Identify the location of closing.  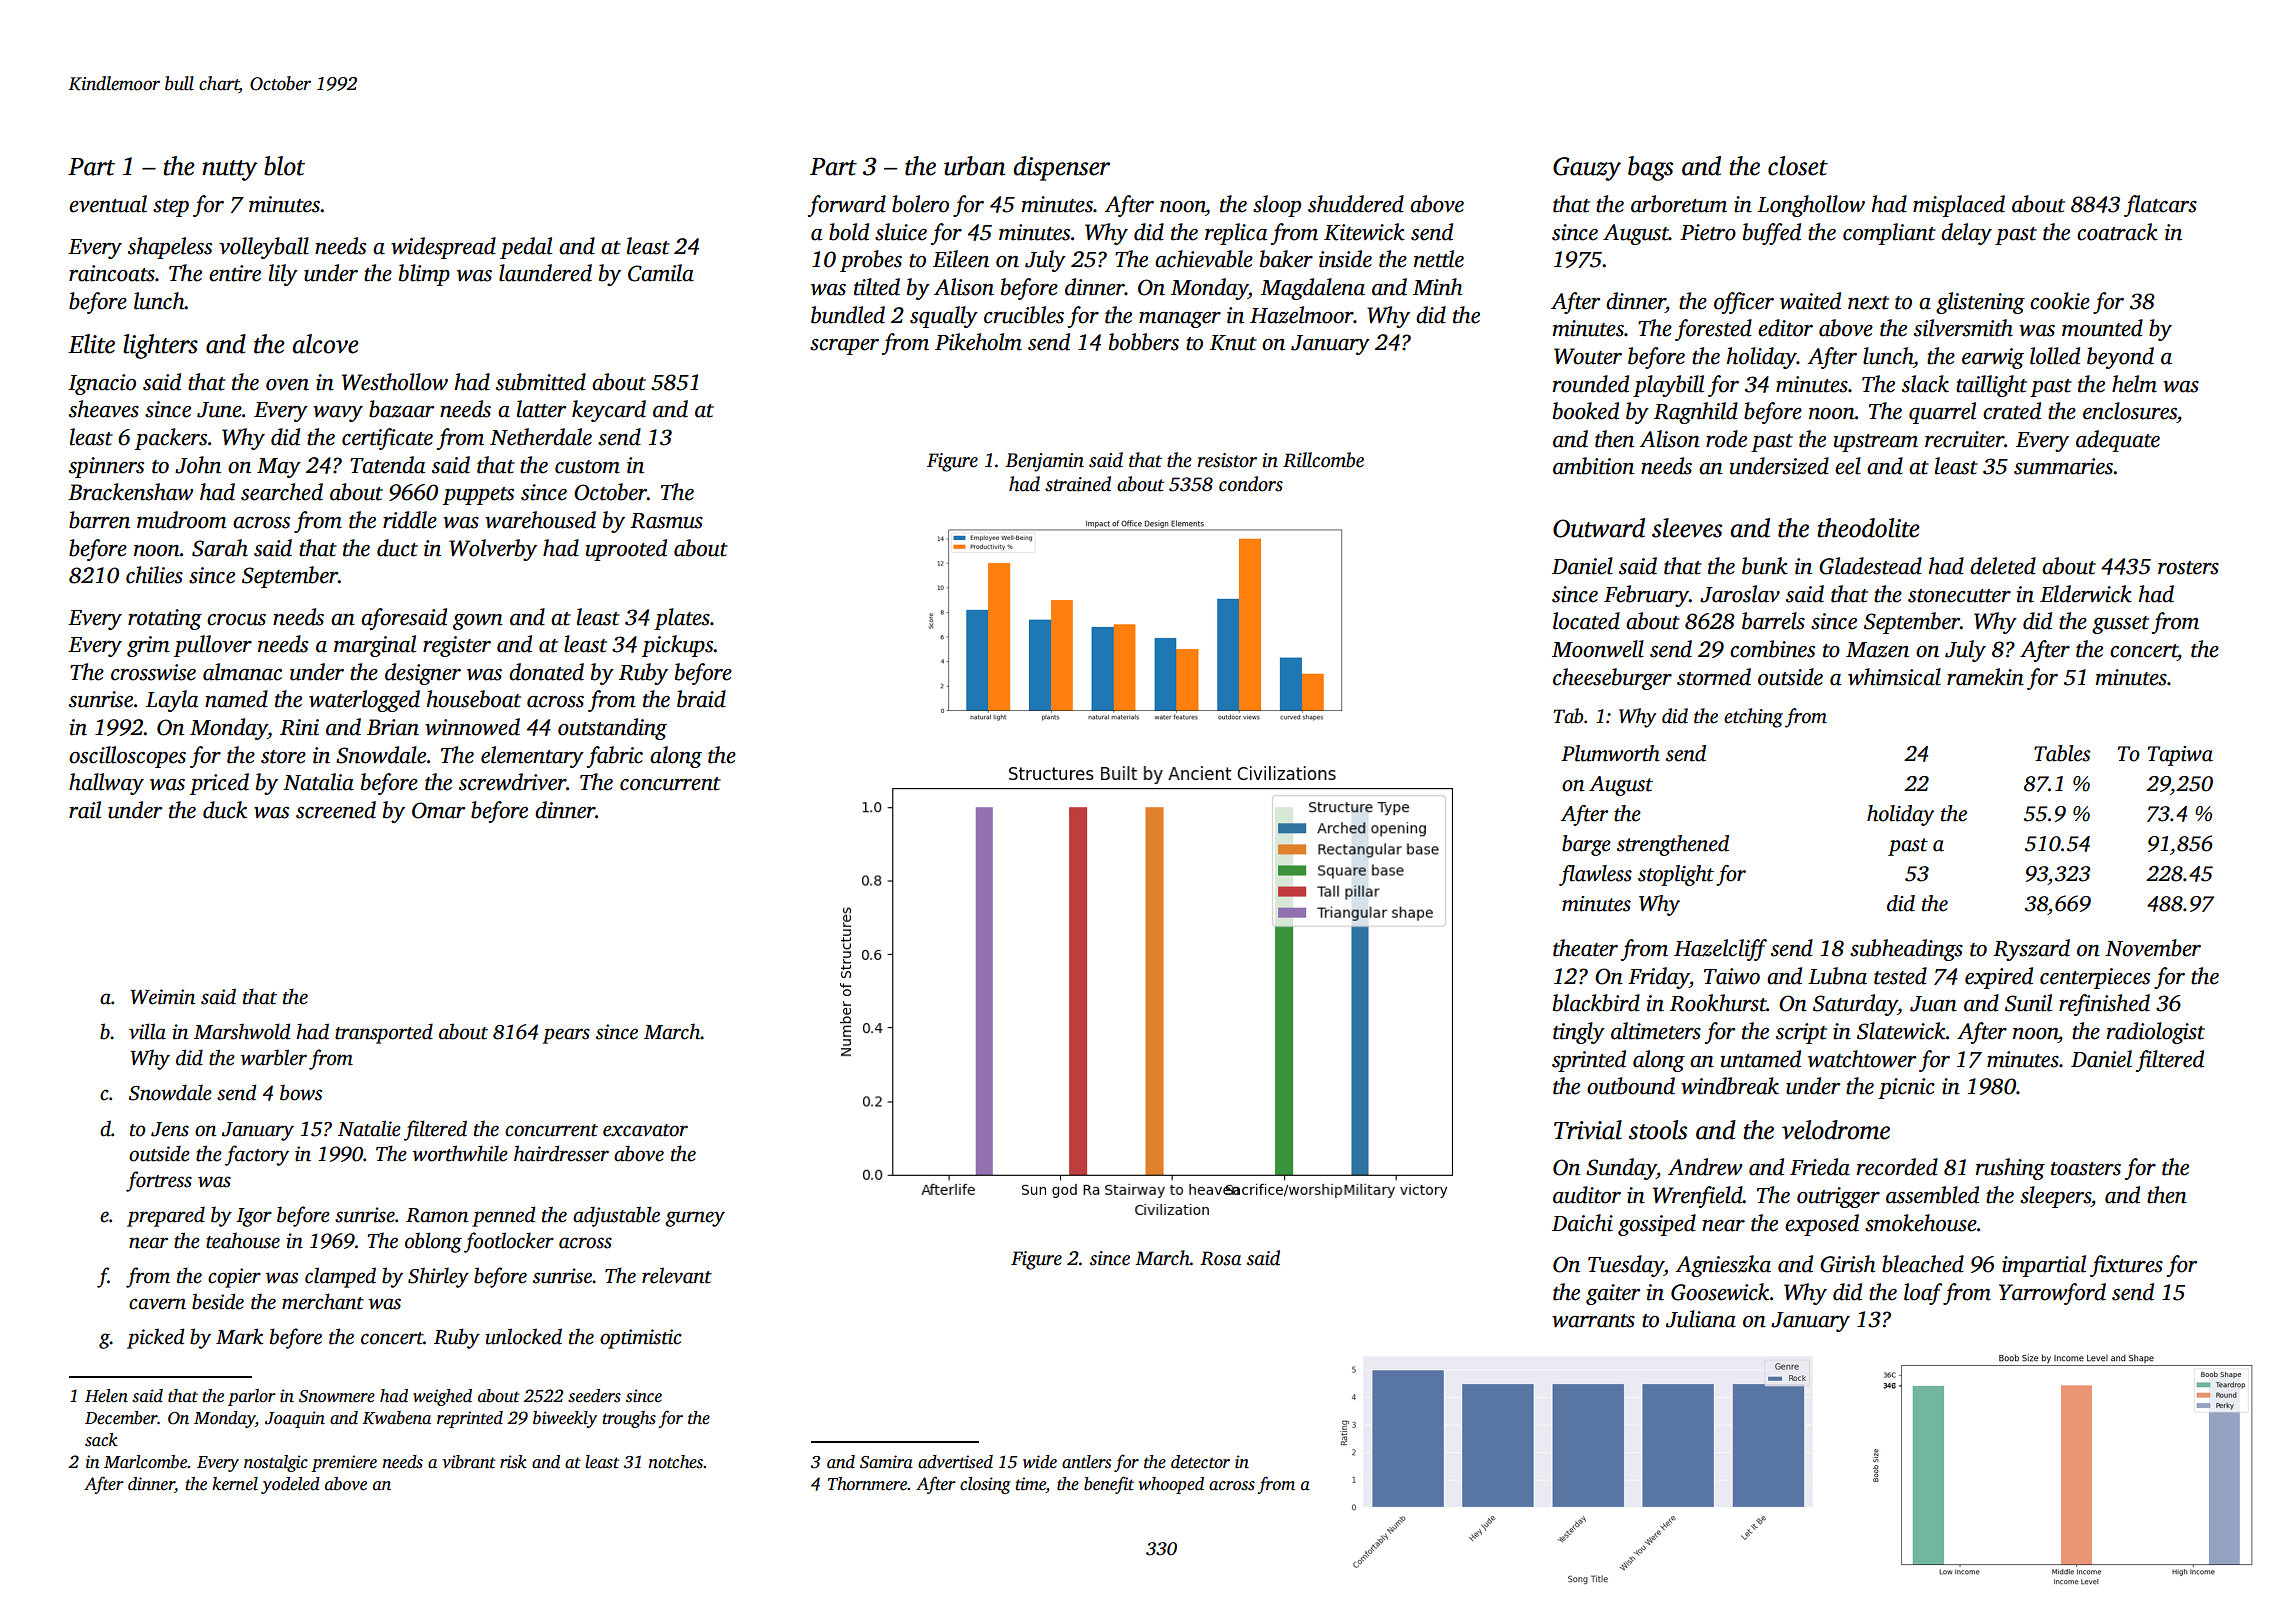
(985, 1485).
